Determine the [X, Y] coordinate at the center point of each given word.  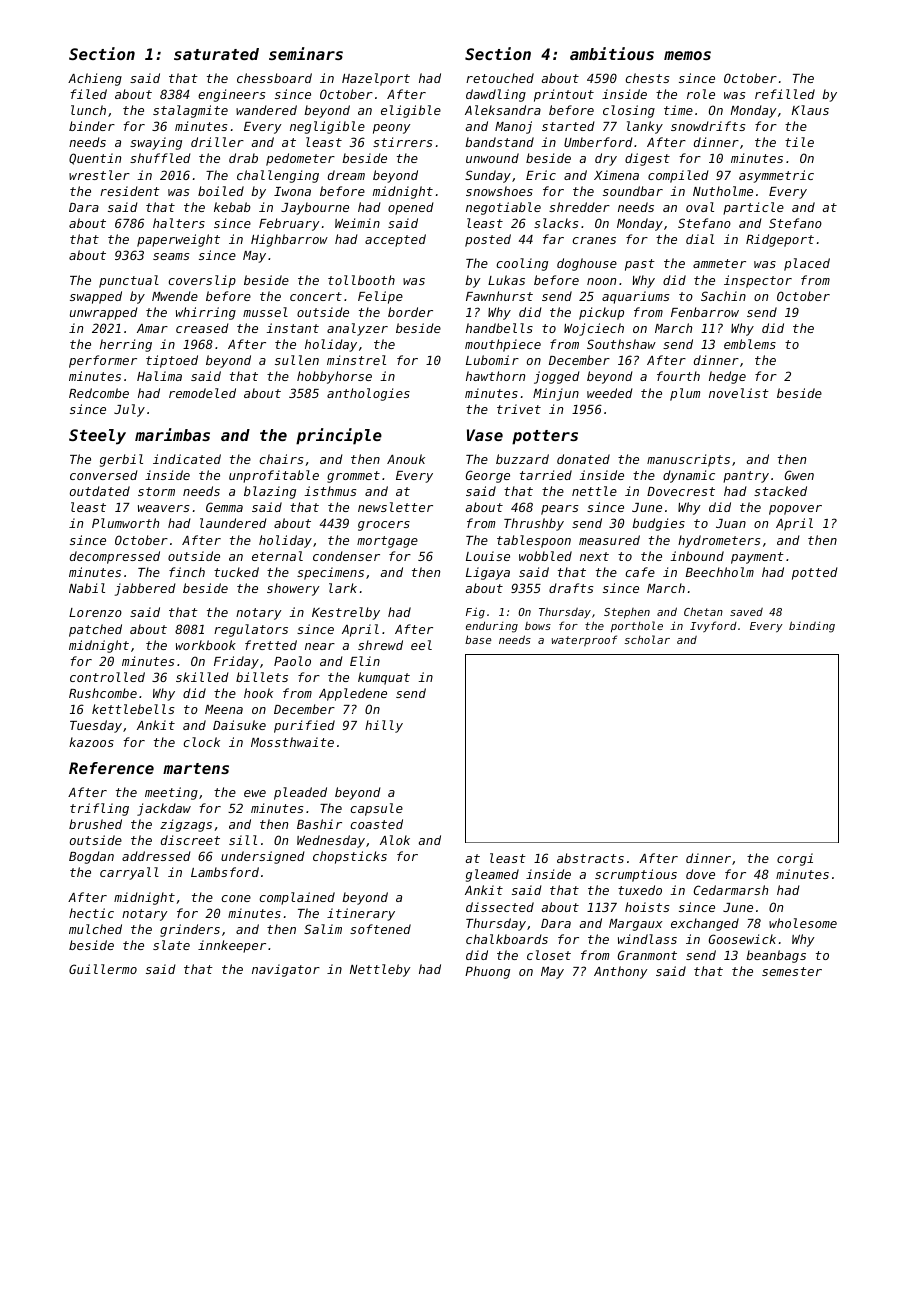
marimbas [172, 434]
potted [815, 573]
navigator [286, 970]
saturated [216, 54]
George [488, 476]
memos [687, 55]
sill [243, 840]
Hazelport [376, 79]
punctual [129, 281]
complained [297, 898]
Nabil [87, 588]
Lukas [506, 280]
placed [807, 264]
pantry [746, 477]
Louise [488, 556]
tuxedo [640, 890]
